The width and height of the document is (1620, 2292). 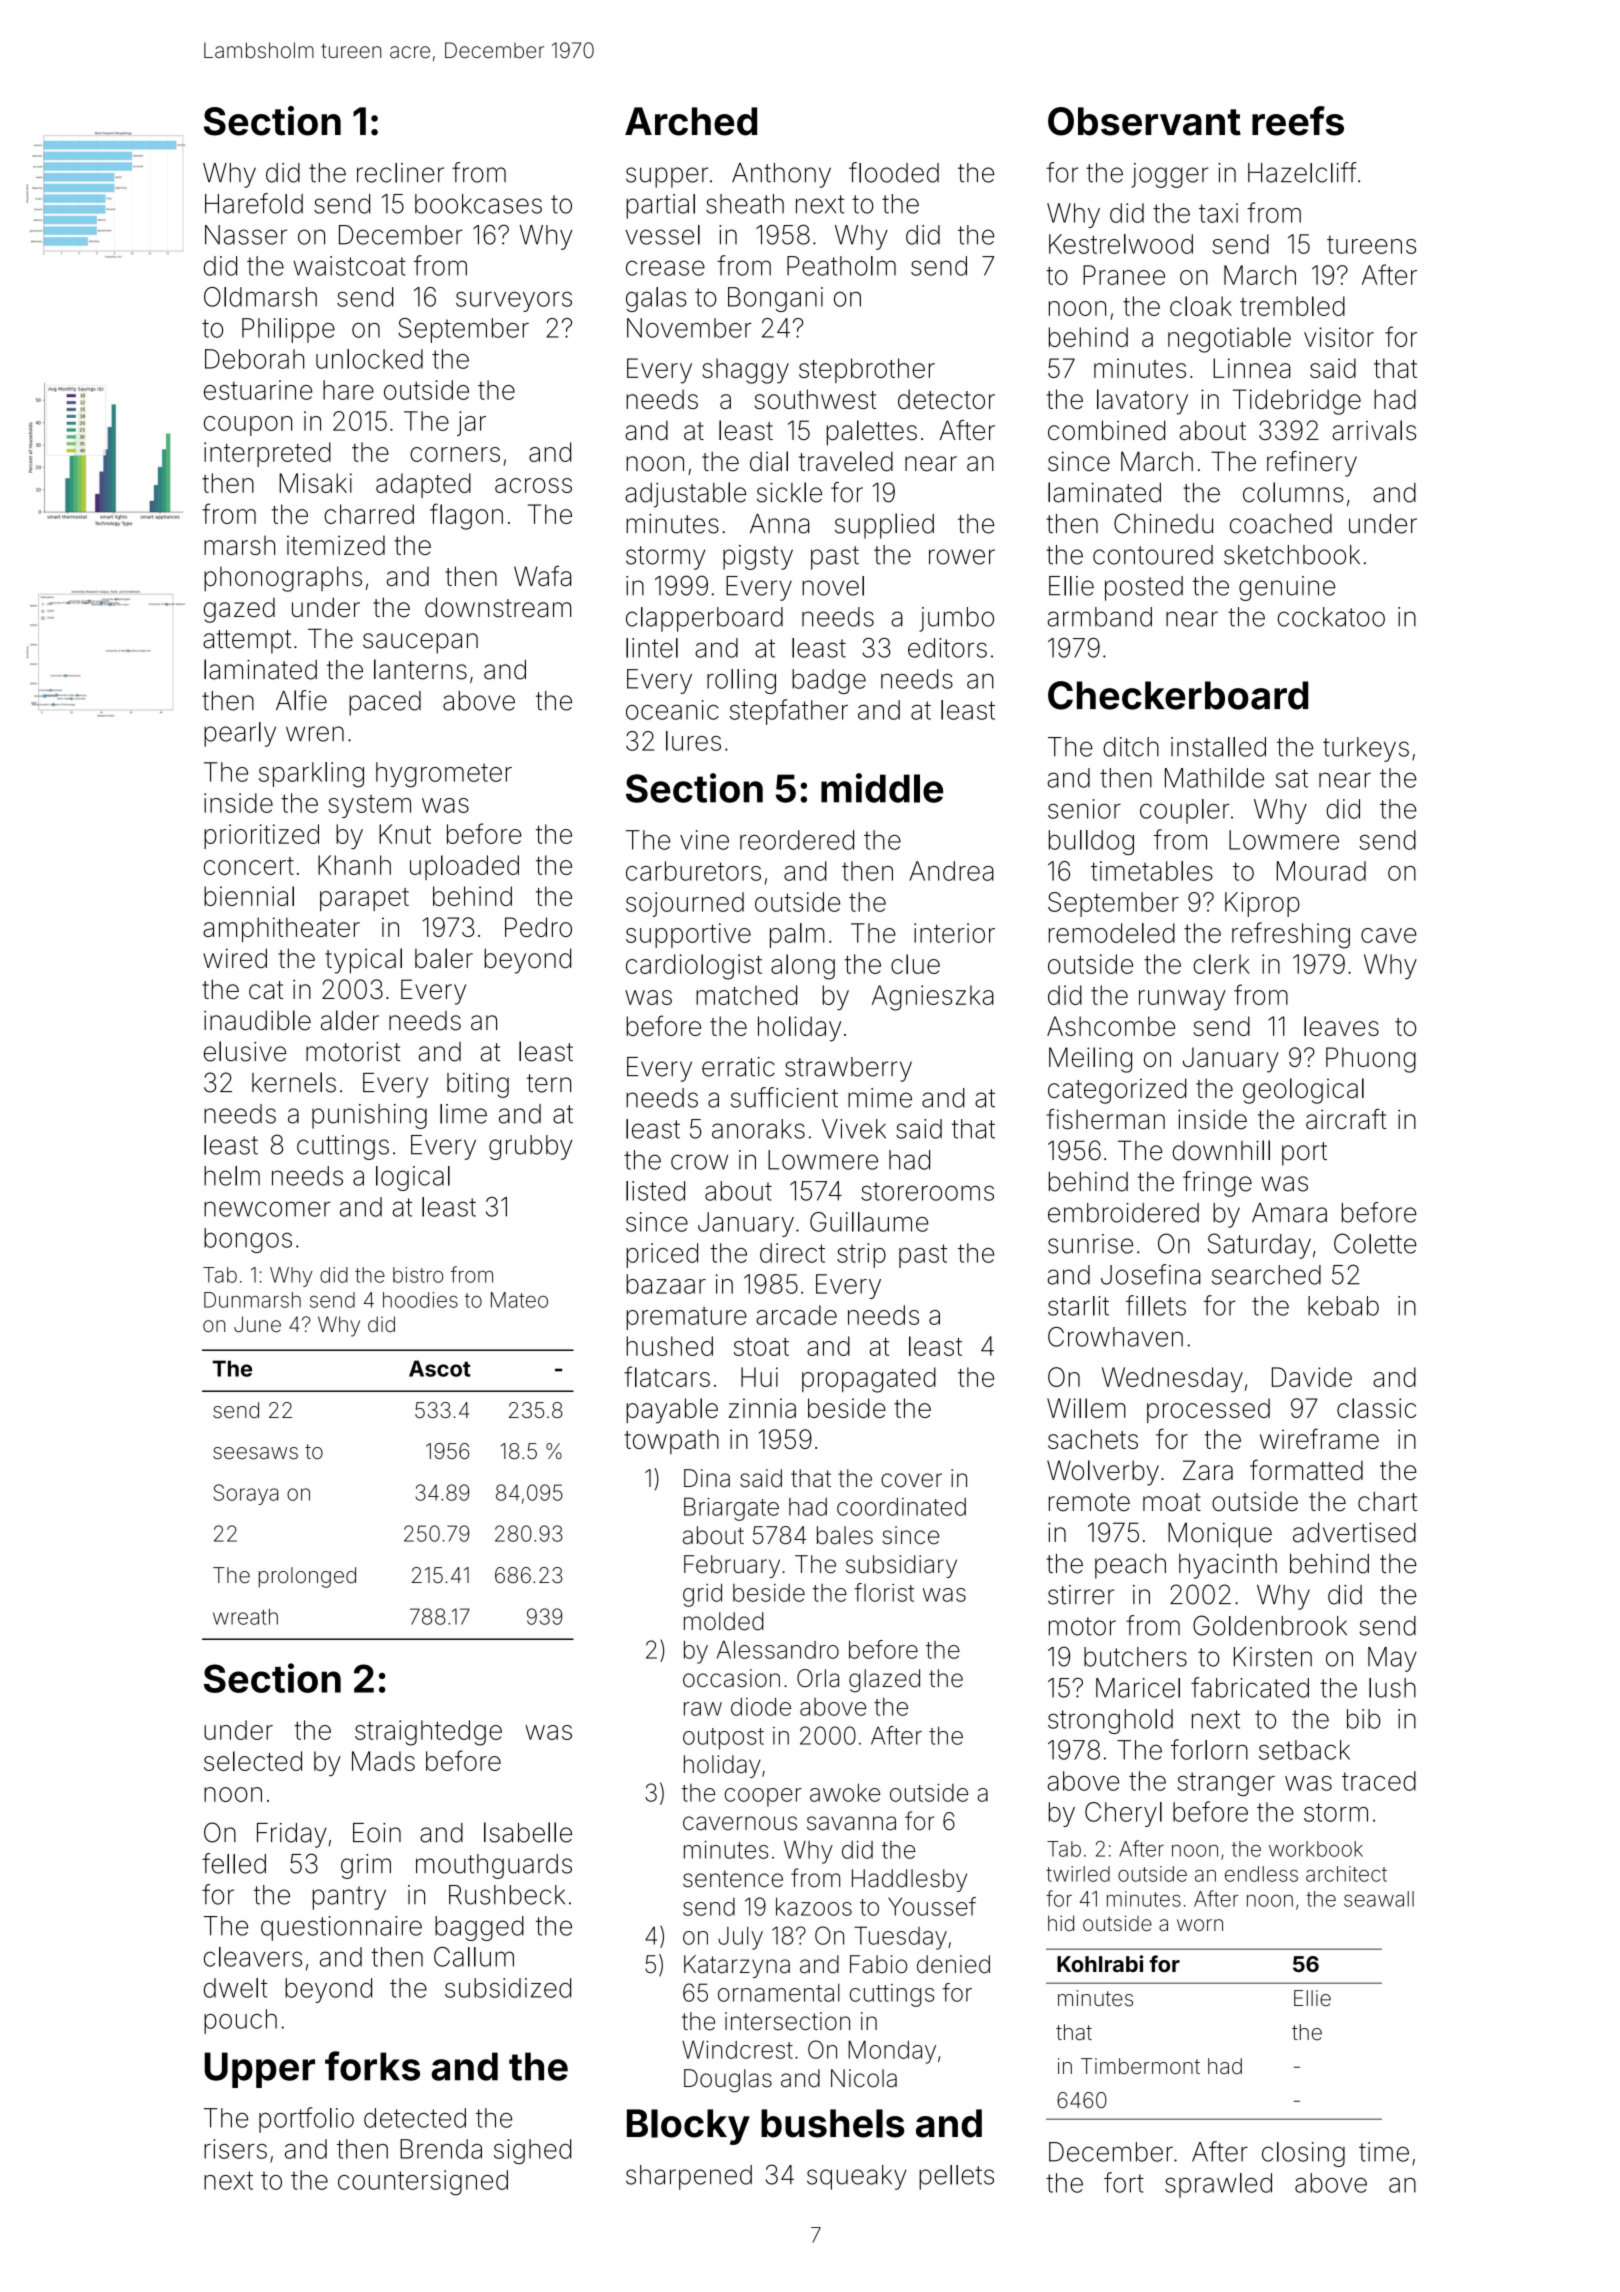 What do you see at coordinates (1228, 1566) in the document?
I see `hyacinth` at bounding box center [1228, 1566].
